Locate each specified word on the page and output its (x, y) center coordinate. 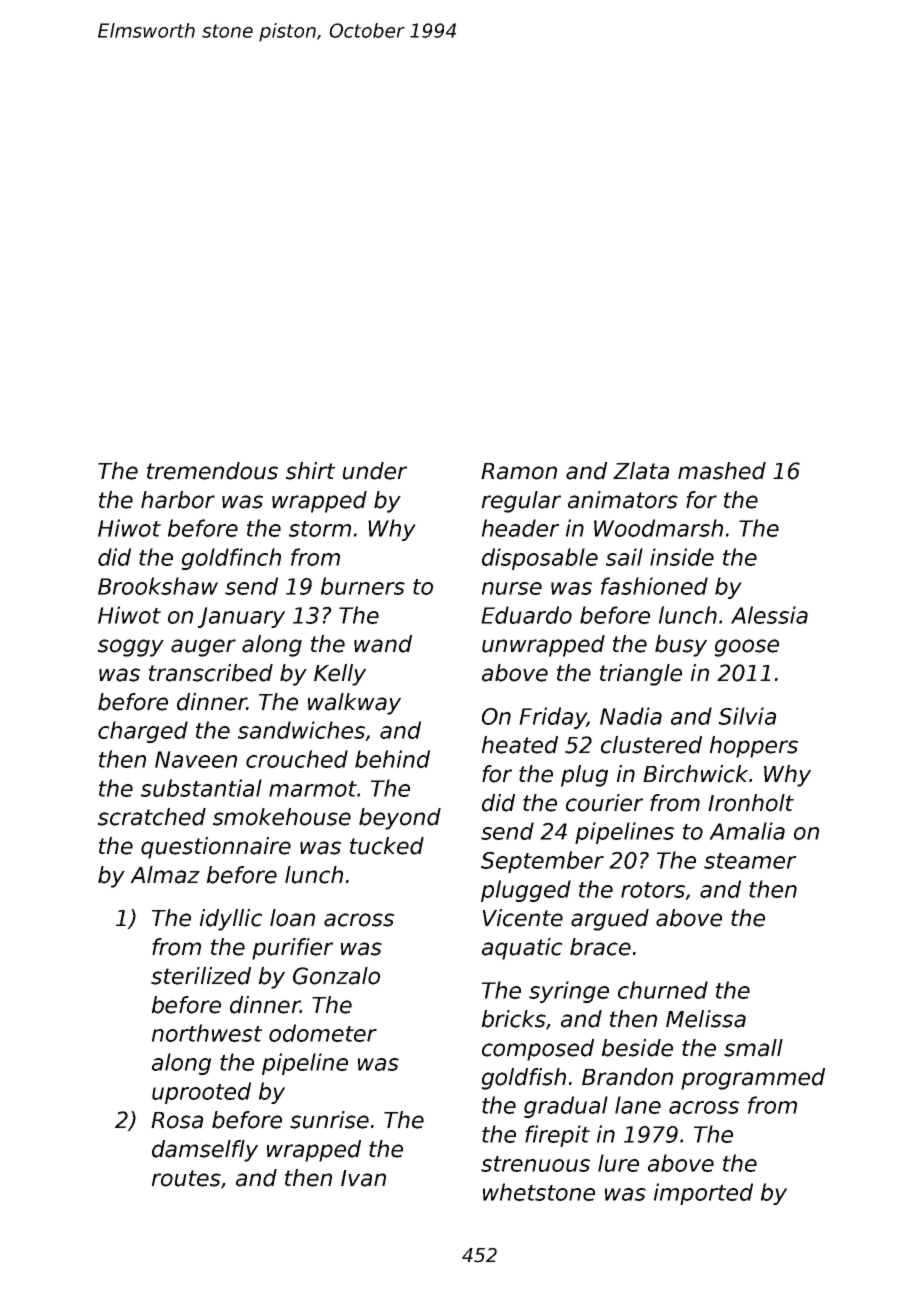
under (375, 471)
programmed (753, 1079)
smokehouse (282, 817)
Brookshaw (158, 586)
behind (392, 759)
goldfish (523, 1079)
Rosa (177, 1120)
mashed (722, 471)
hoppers (754, 747)
